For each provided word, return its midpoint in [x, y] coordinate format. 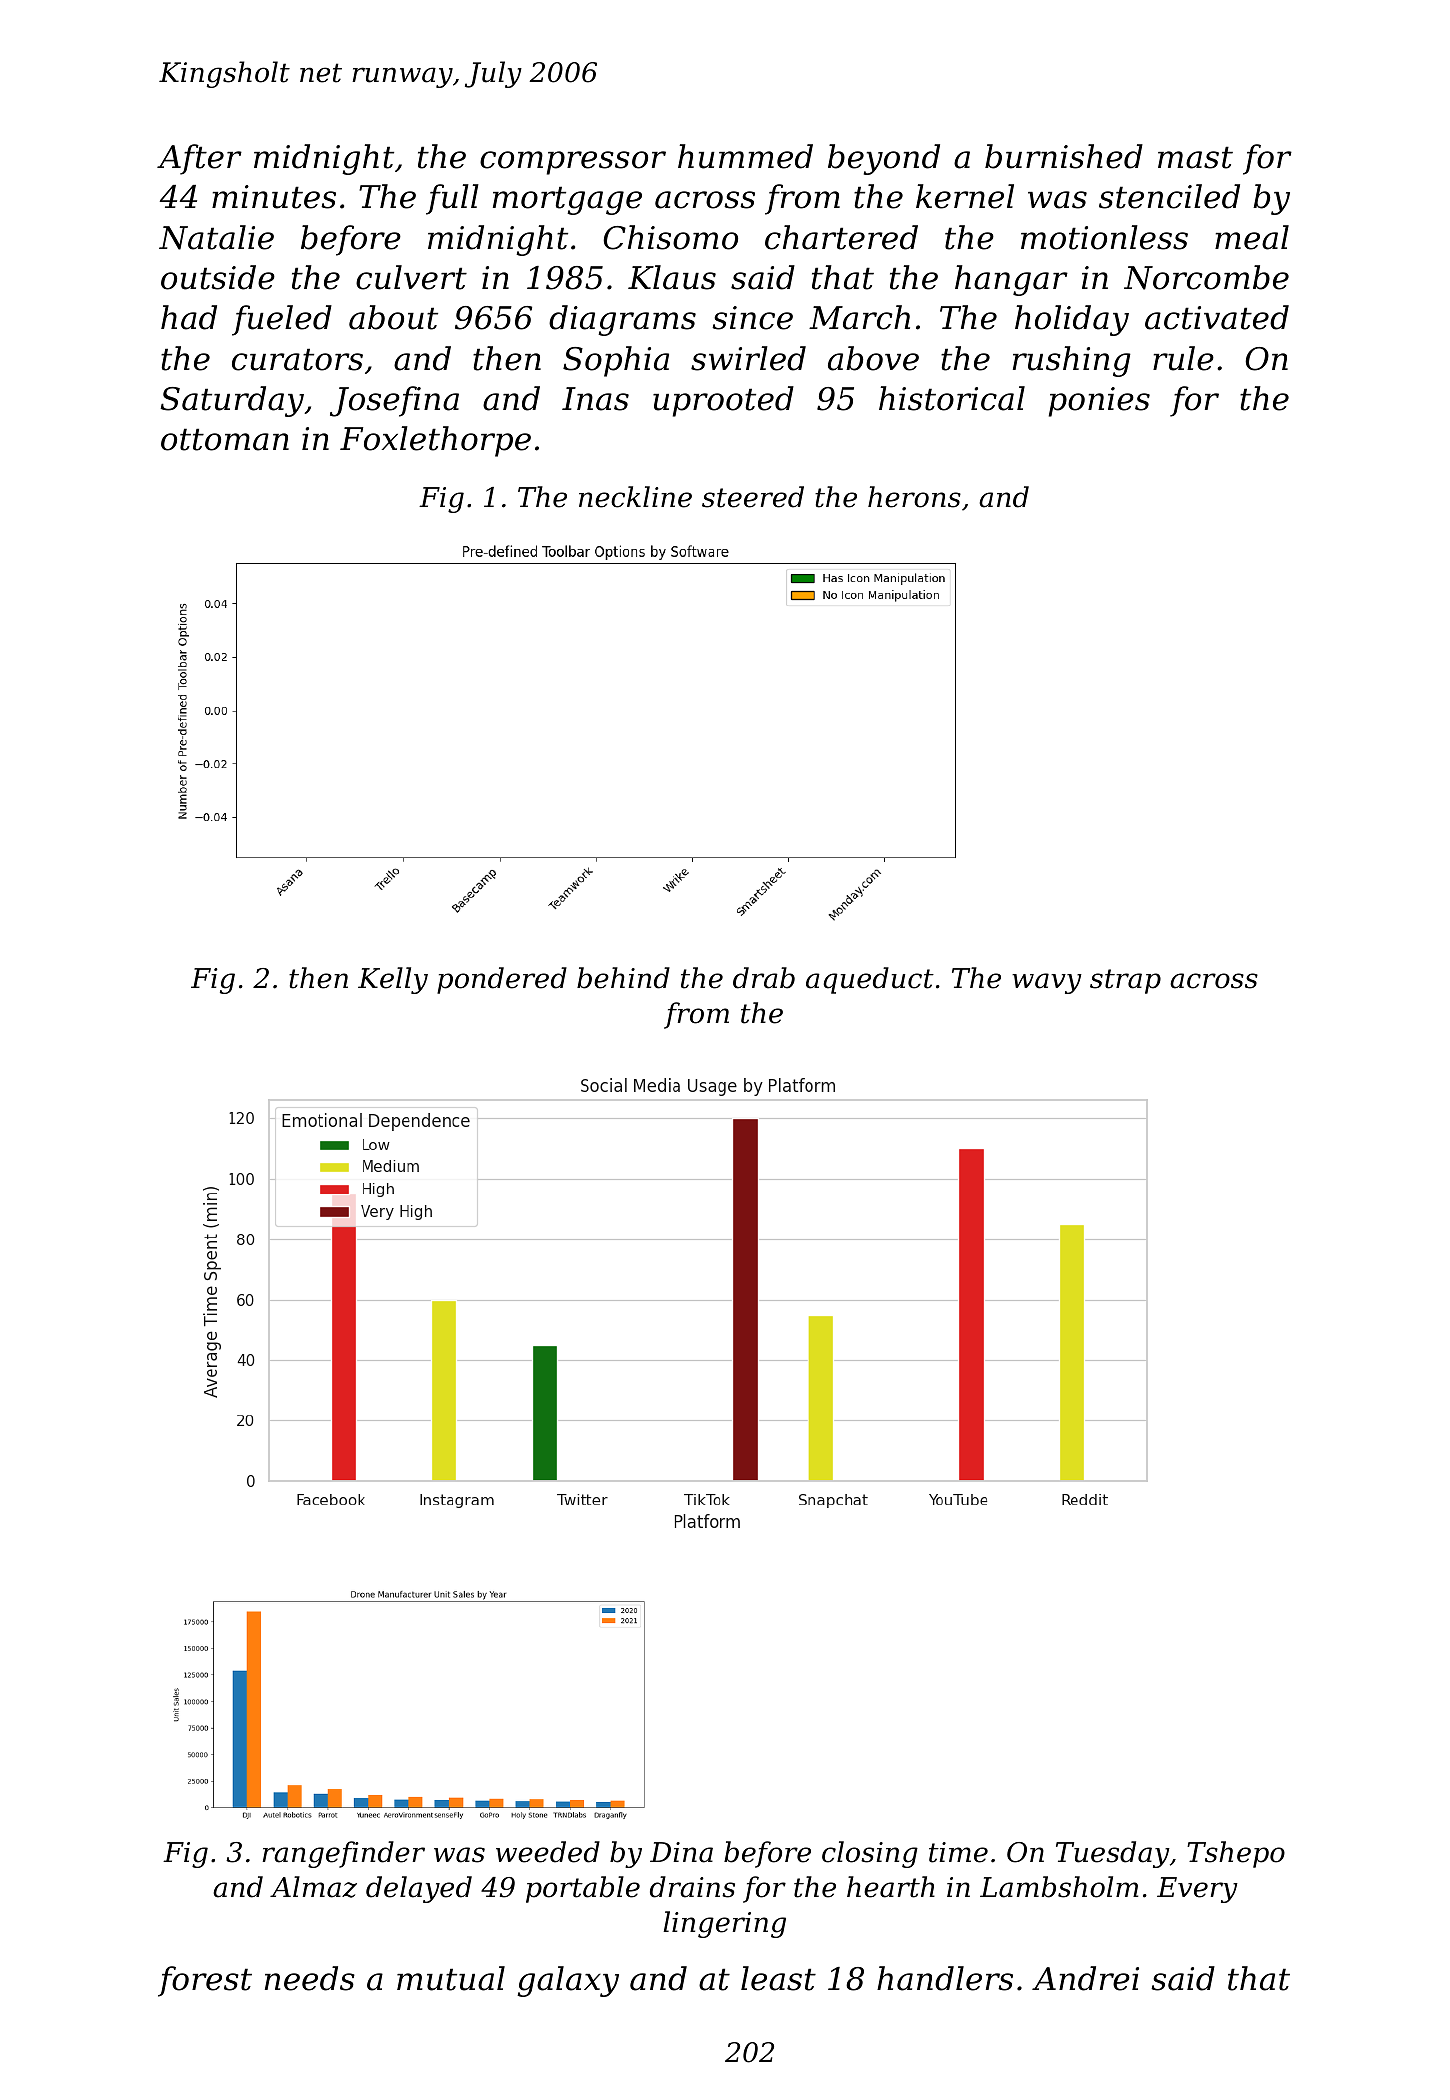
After [199, 159]
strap [1125, 981]
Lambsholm [1059, 1887]
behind [623, 978]
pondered [502, 980]
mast [1195, 157]
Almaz [313, 1887]
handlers [945, 1978]
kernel [965, 196]
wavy [1047, 983]
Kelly [393, 980]
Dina [681, 1852]
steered [753, 497]
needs [310, 1978]
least [778, 1978]
